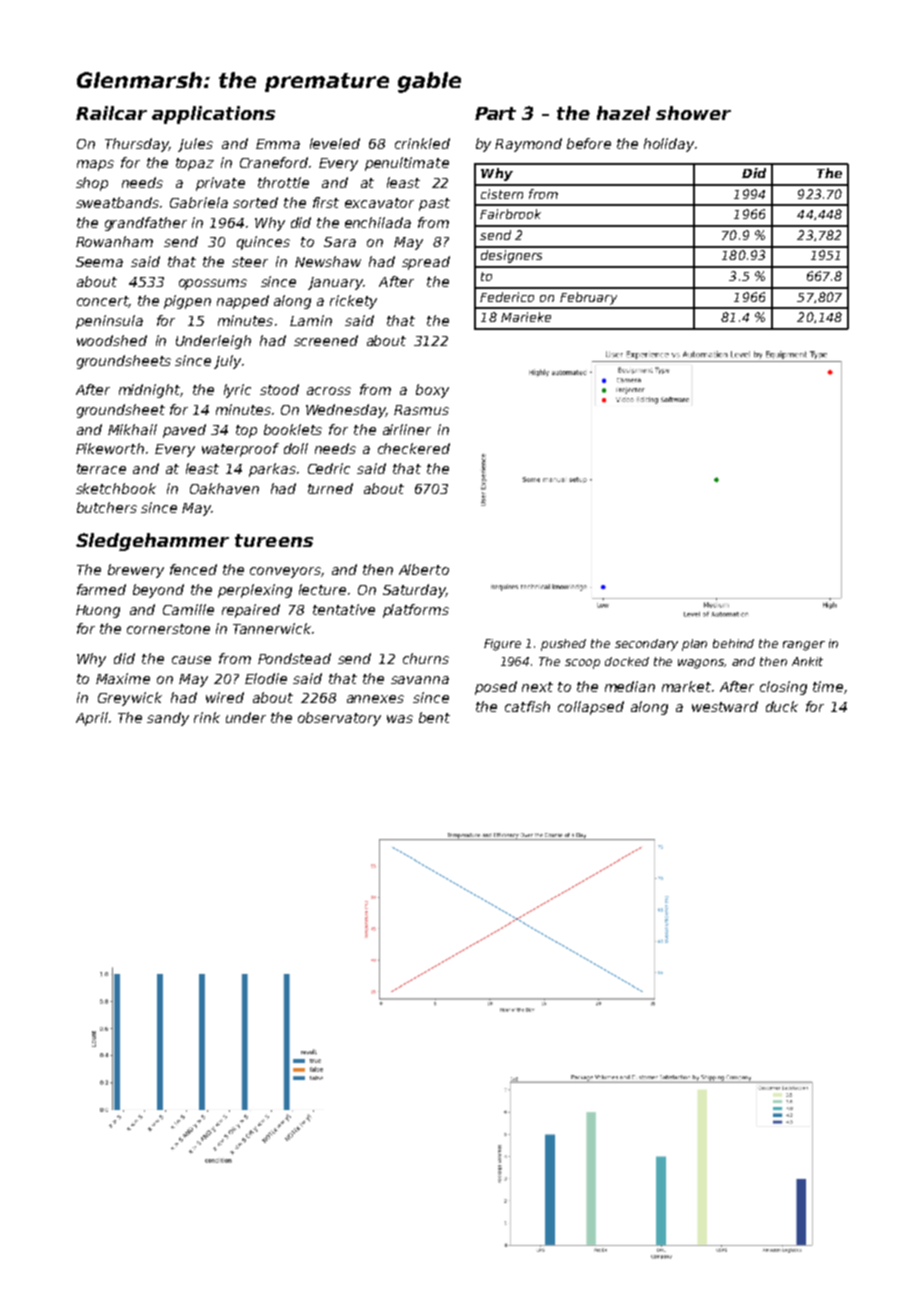 The height and width of the screenshot is (1308, 924). I want to click on applications, so click(213, 115).
